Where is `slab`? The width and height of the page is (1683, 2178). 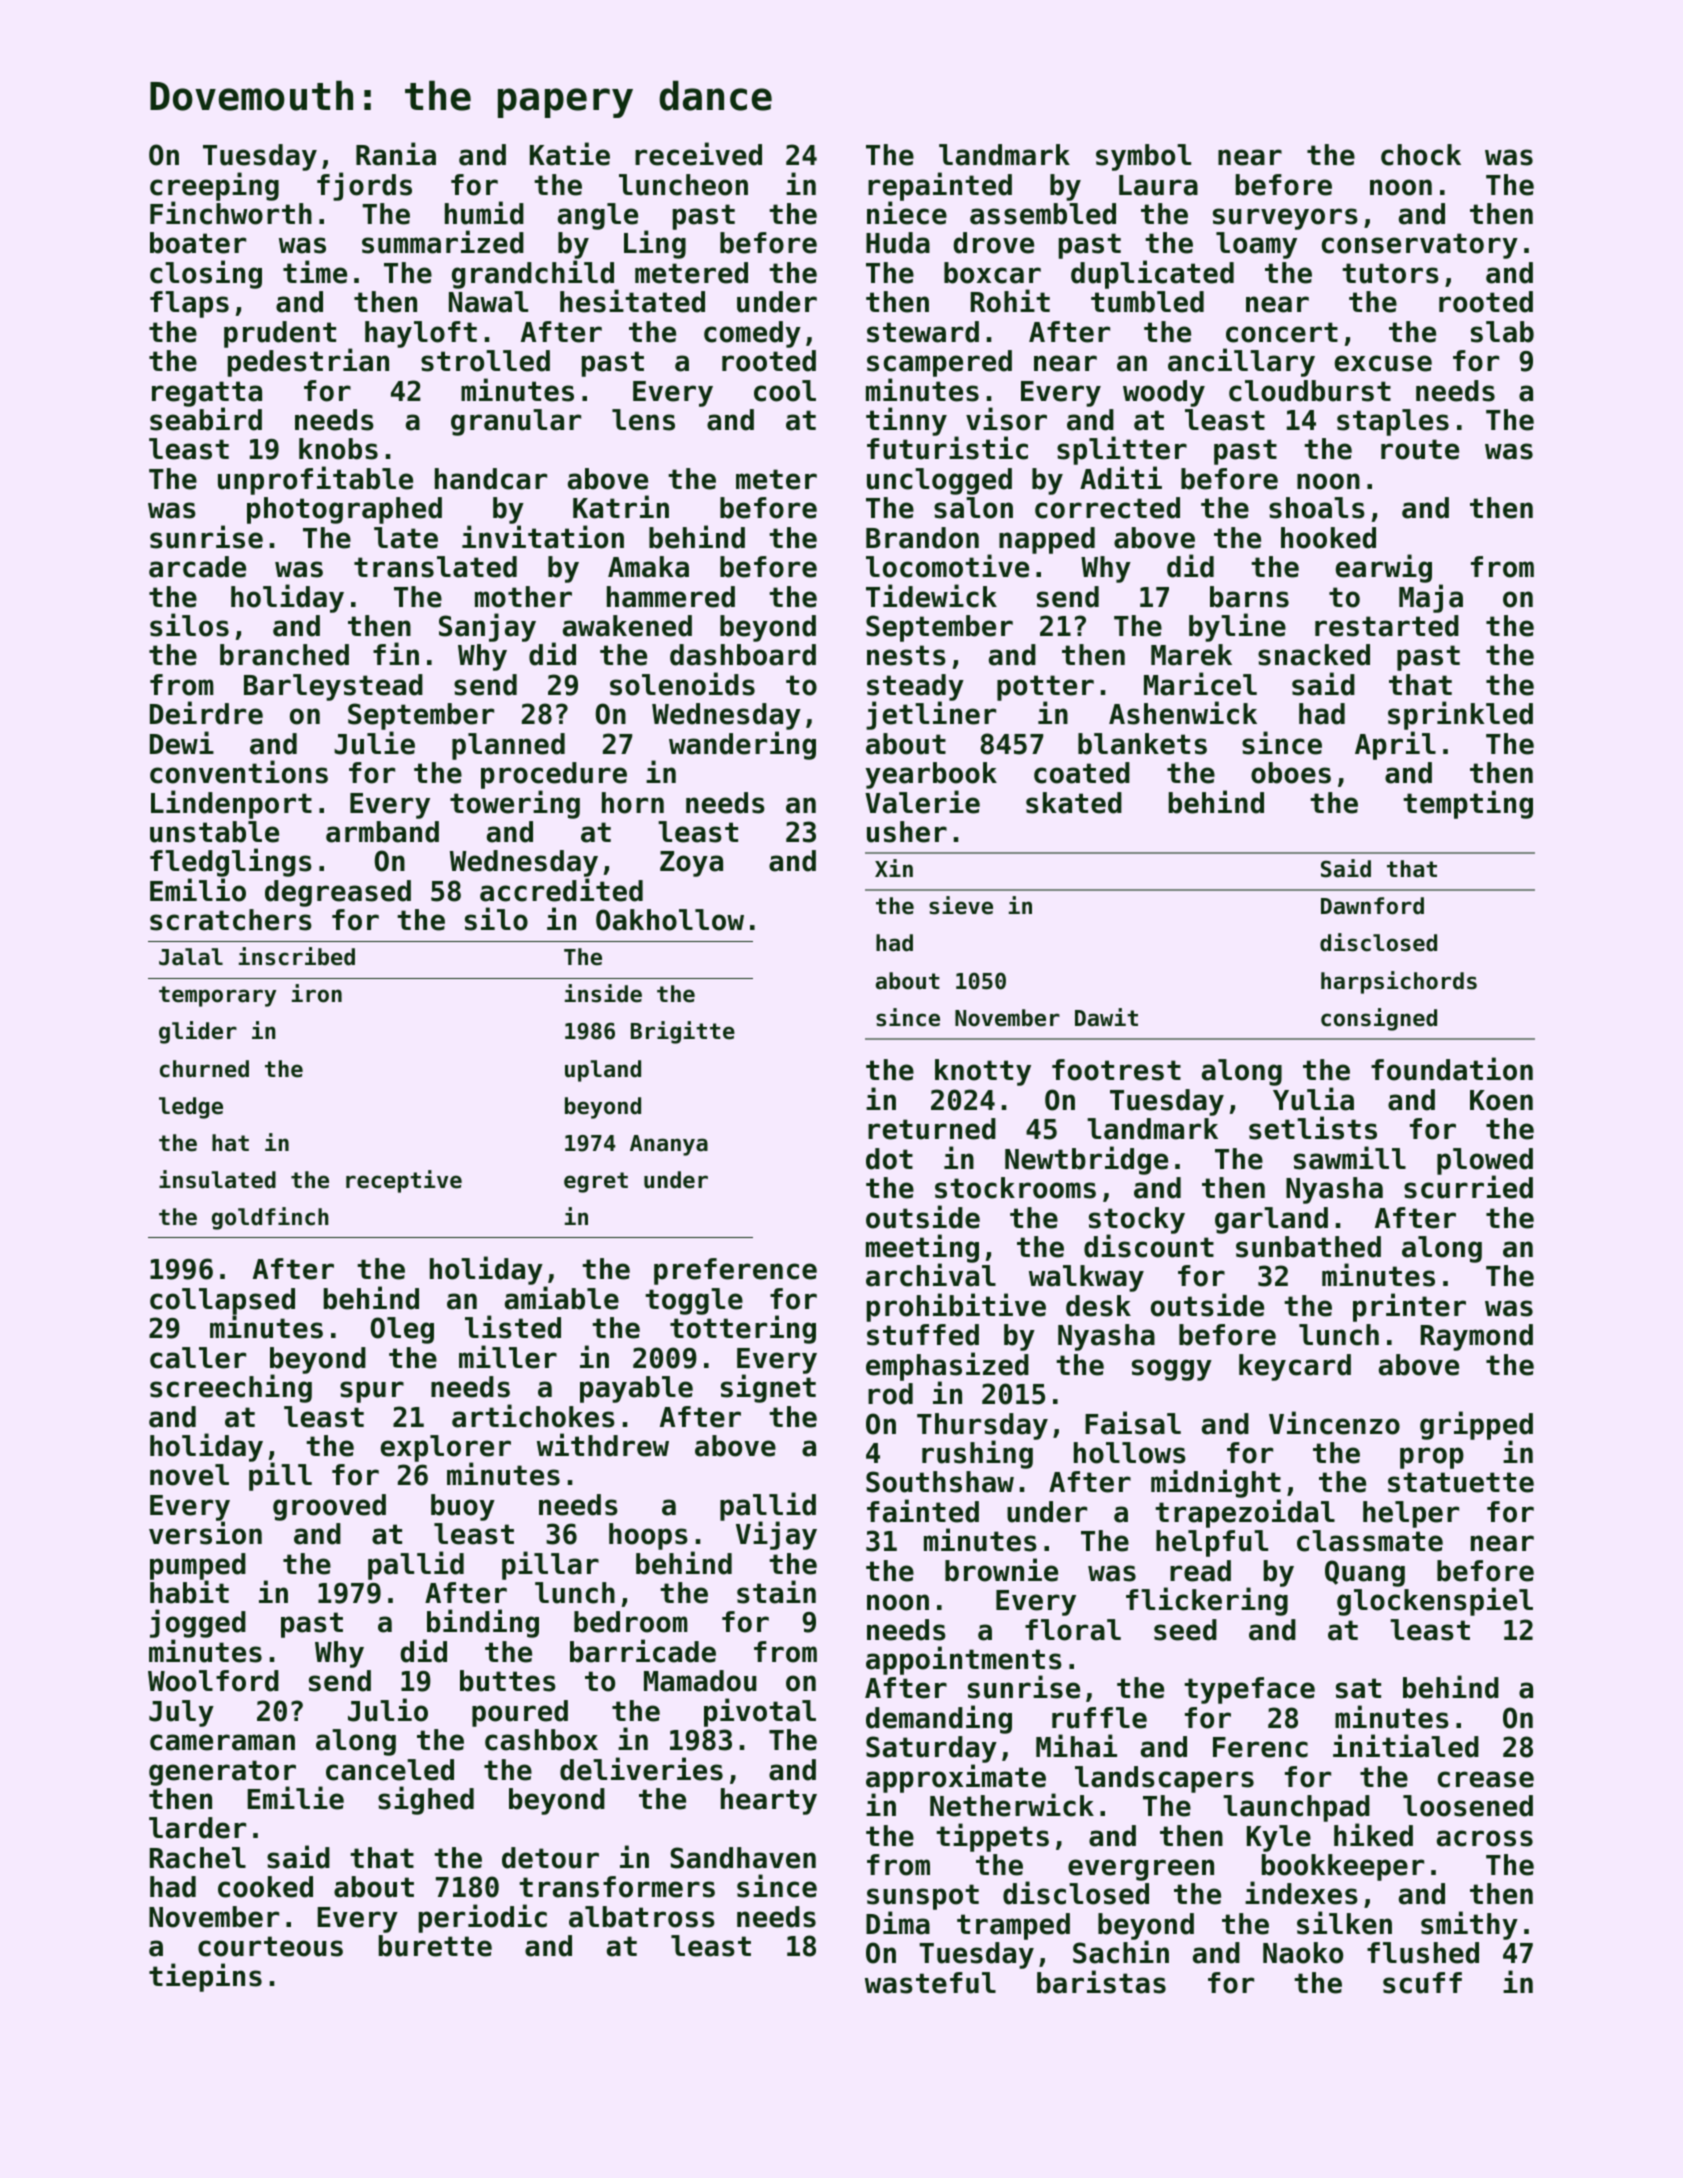 slab is located at coordinates (1502, 332).
